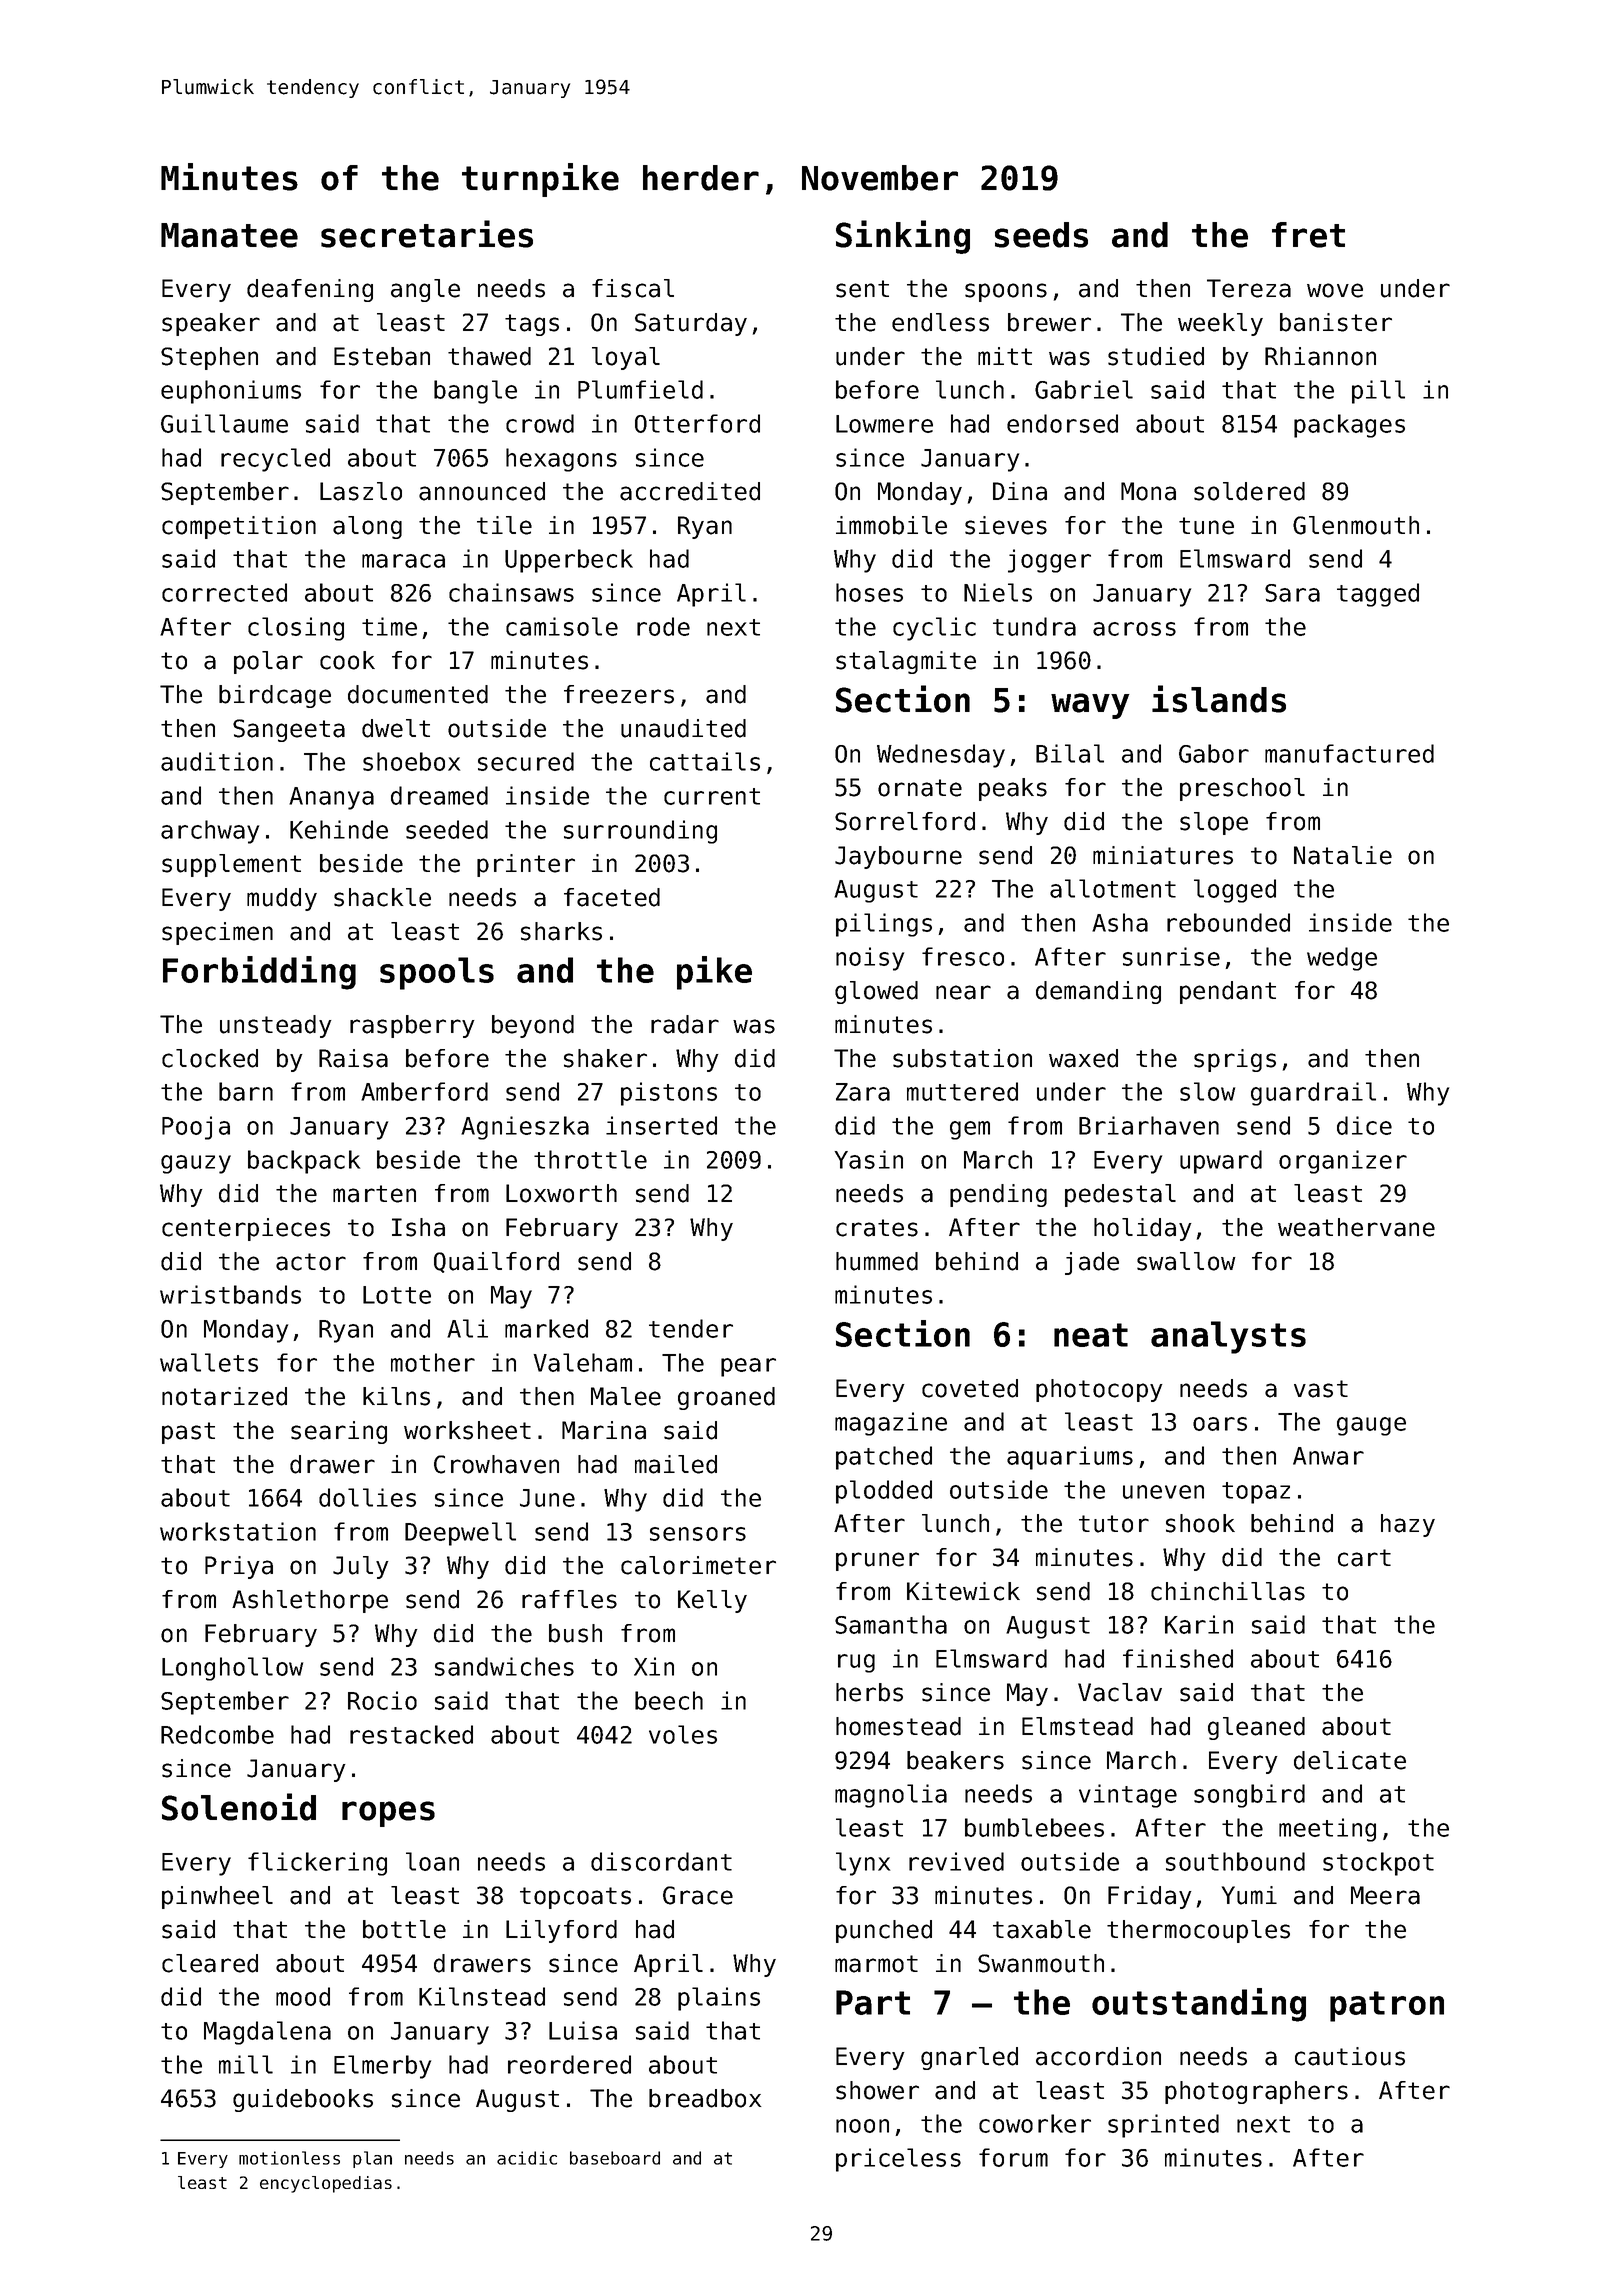 The image size is (1620, 2292). What do you see at coordinates (903, 237) in the screenshot?
I see `Sinking` at bounding box center [903, 237].
